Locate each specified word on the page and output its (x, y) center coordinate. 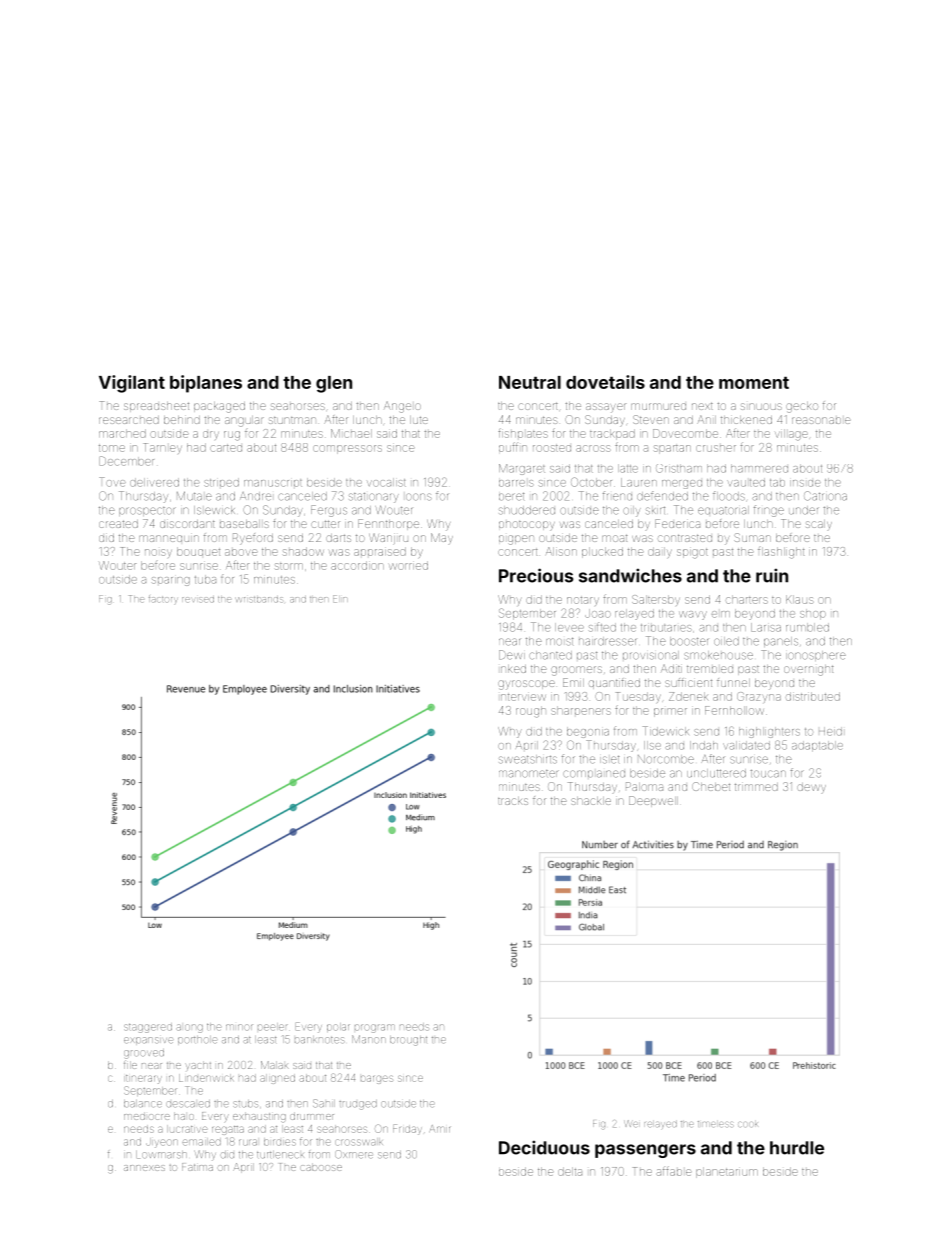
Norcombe (666, 759)
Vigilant (132, 384)
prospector (147, 511)
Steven (651, 419)
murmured (658, 406)
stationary (374, 498)
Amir (439, 1128)
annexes (144, 1168)
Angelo (402, 407)
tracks (513, 801)
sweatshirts (528, 759)
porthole (198, 1040)
